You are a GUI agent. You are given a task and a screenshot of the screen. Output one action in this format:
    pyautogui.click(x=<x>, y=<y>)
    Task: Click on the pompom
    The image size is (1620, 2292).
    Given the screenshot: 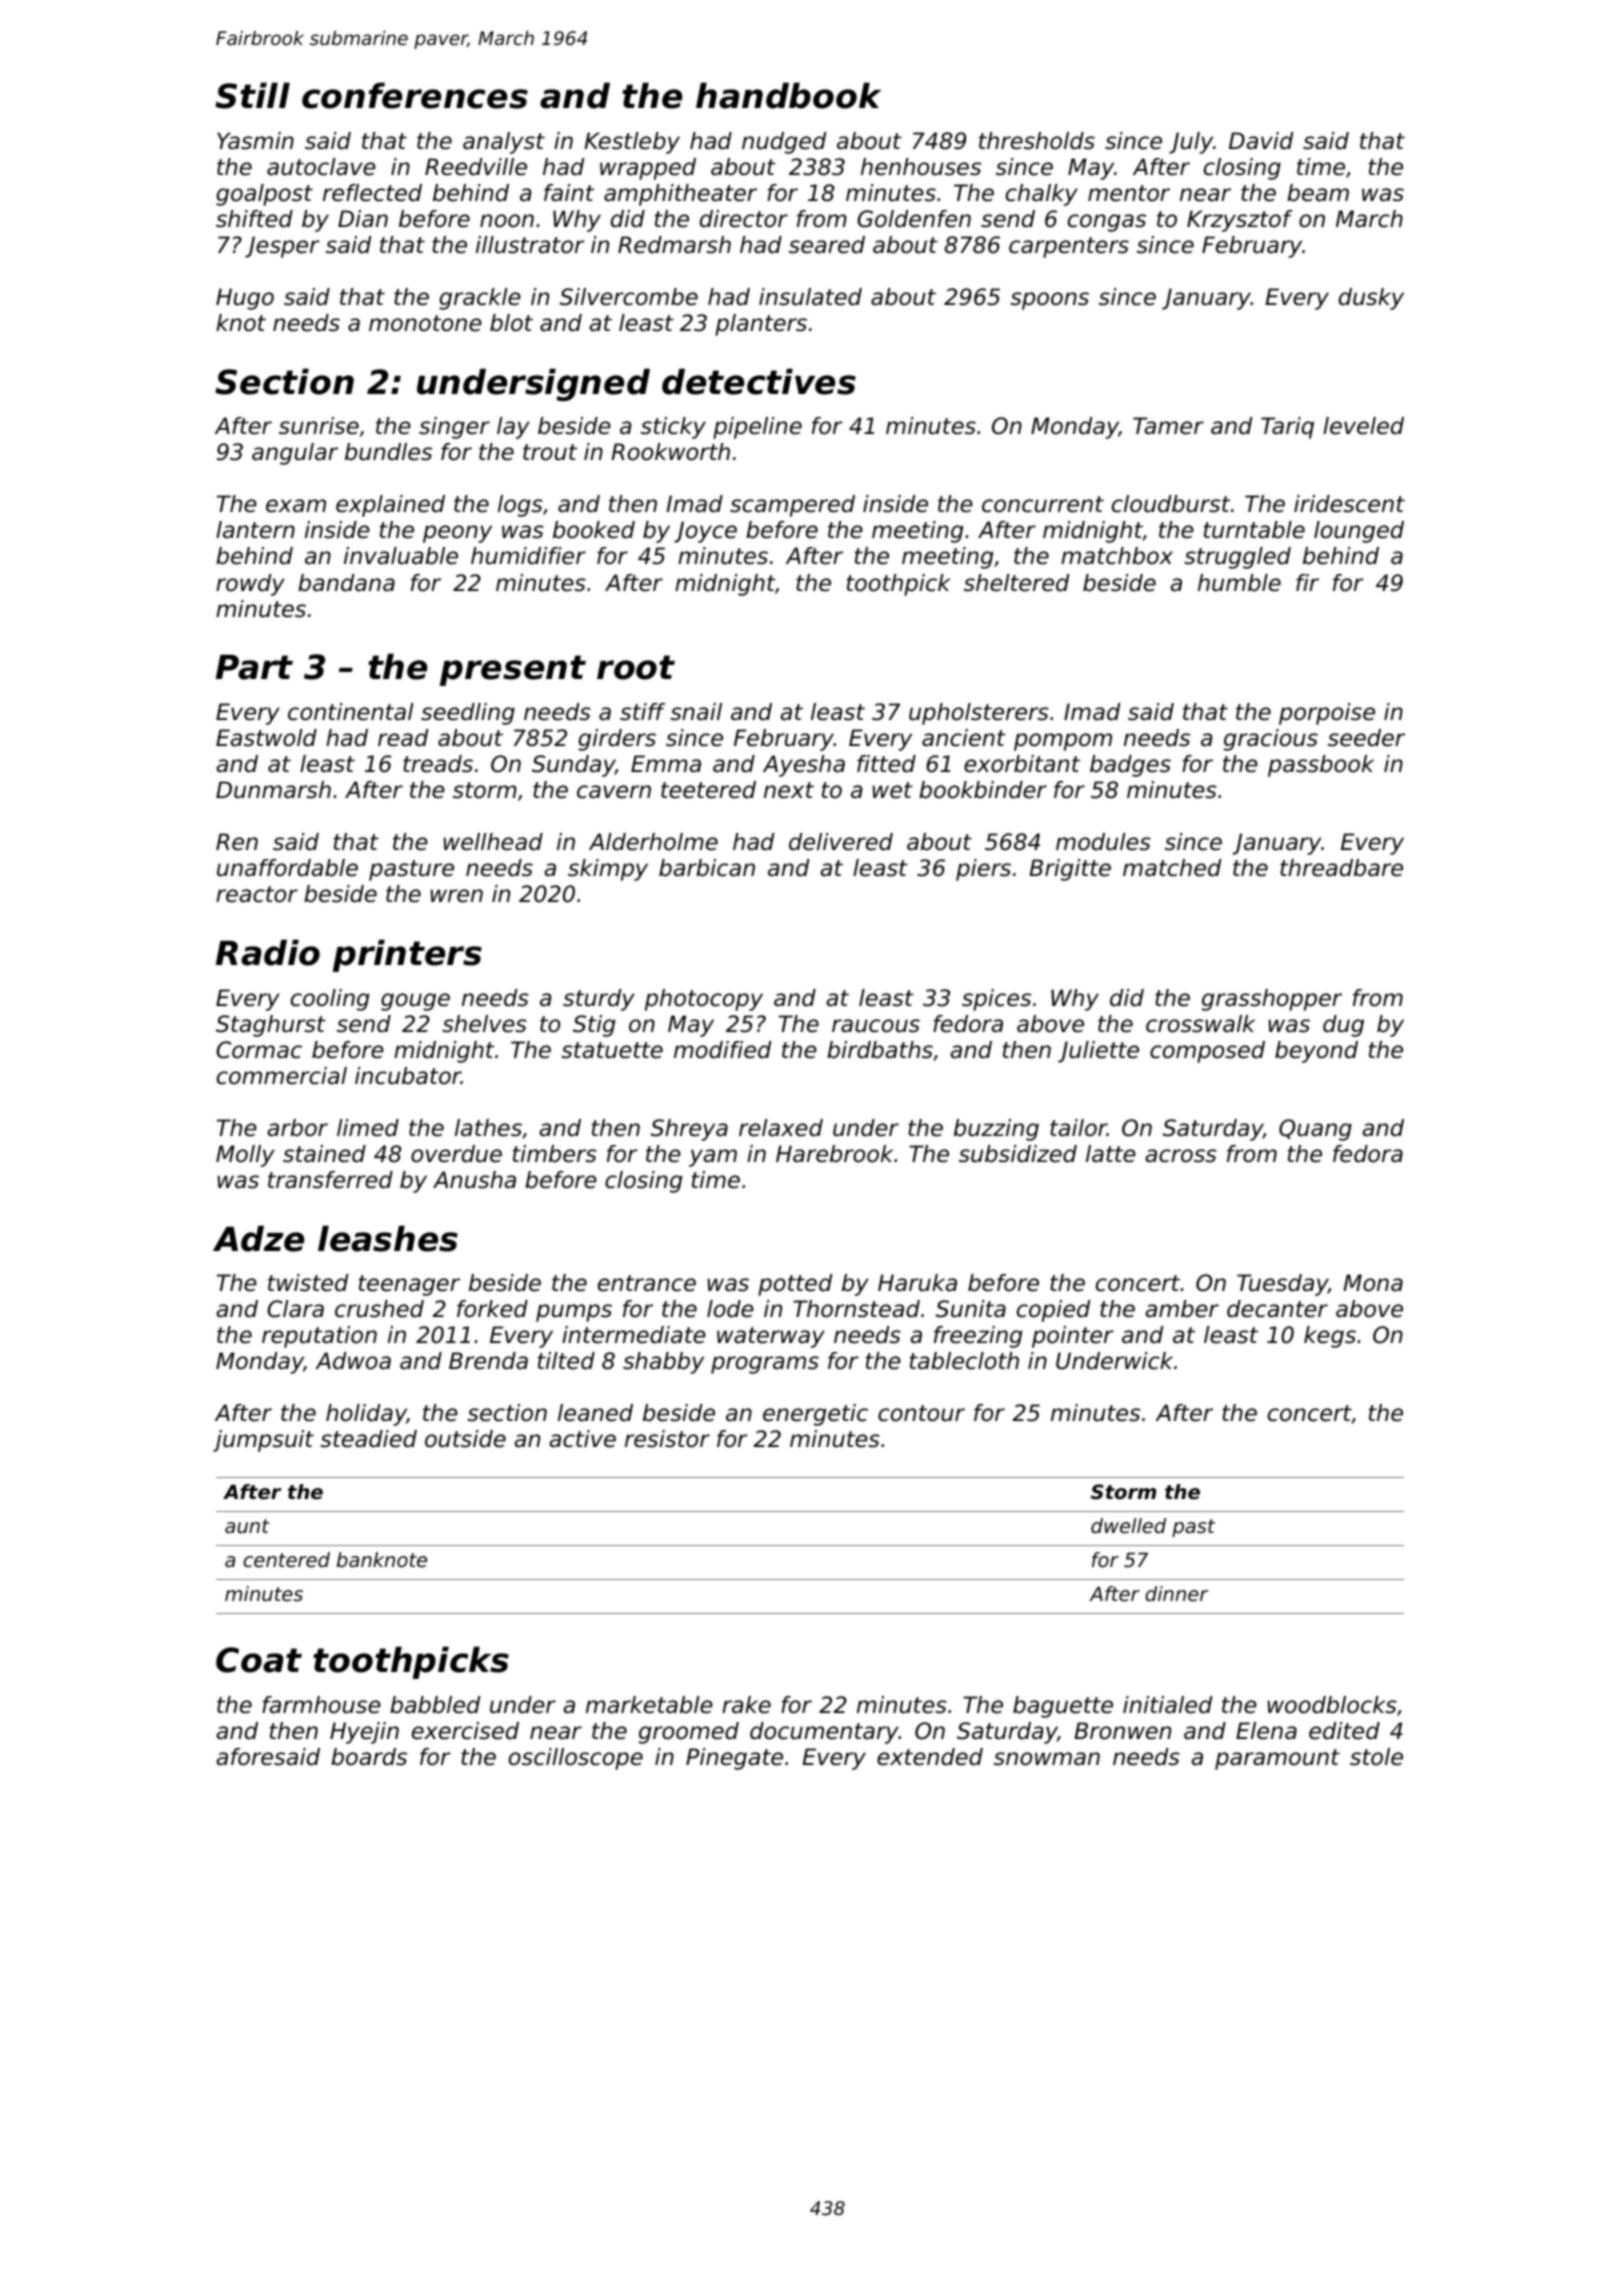 What is the action you would take?
    pyautogui.click(x=1063, y=742)
